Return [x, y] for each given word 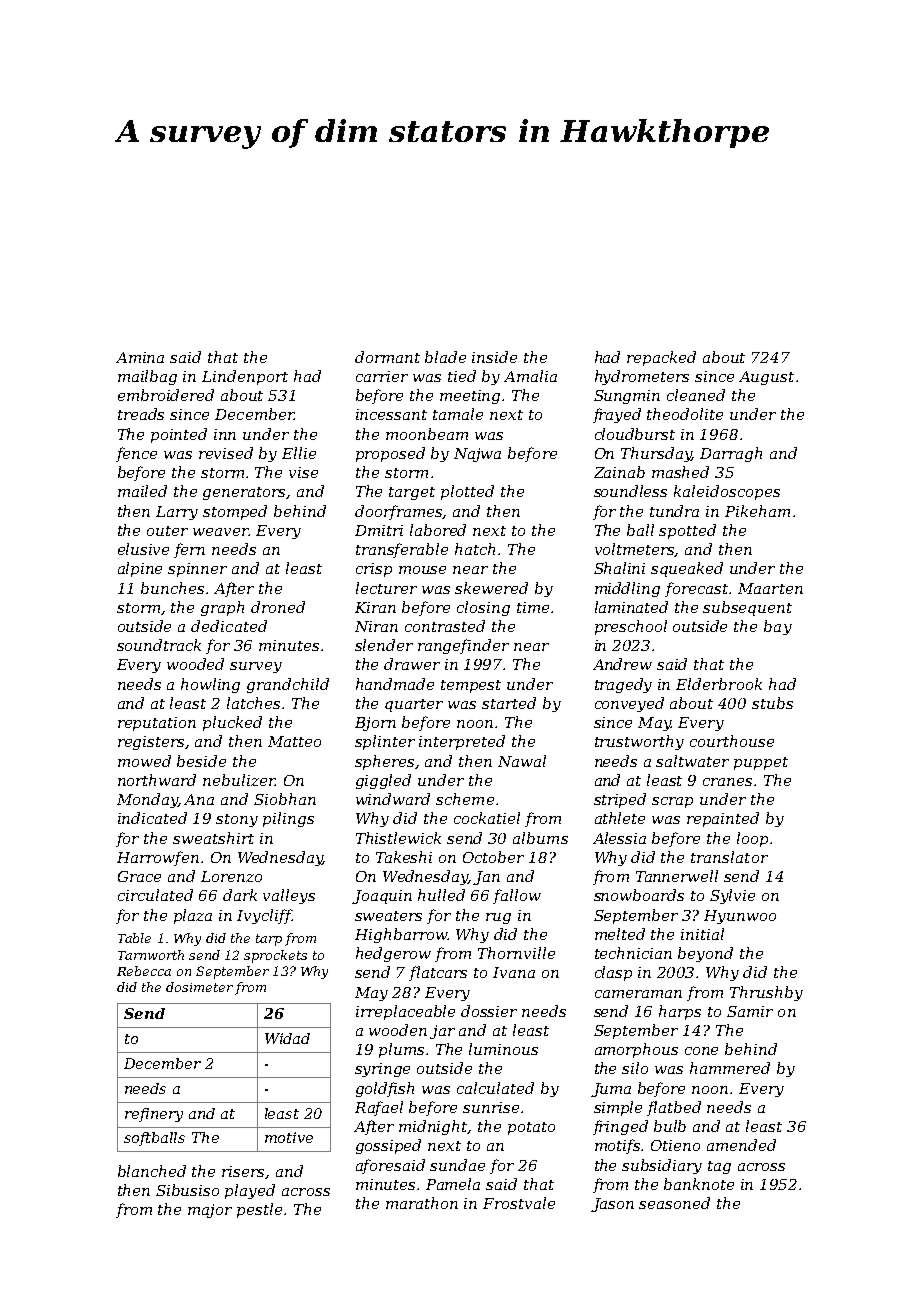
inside [494, 357]
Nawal [522, 761]
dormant [387, 357]
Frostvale [519, 1203]
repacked [661, 358]
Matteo [294, 741]
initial [702, 934]
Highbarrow [401, 935]
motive [289, 1137]
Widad [287, 1038]
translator [729, 857]
